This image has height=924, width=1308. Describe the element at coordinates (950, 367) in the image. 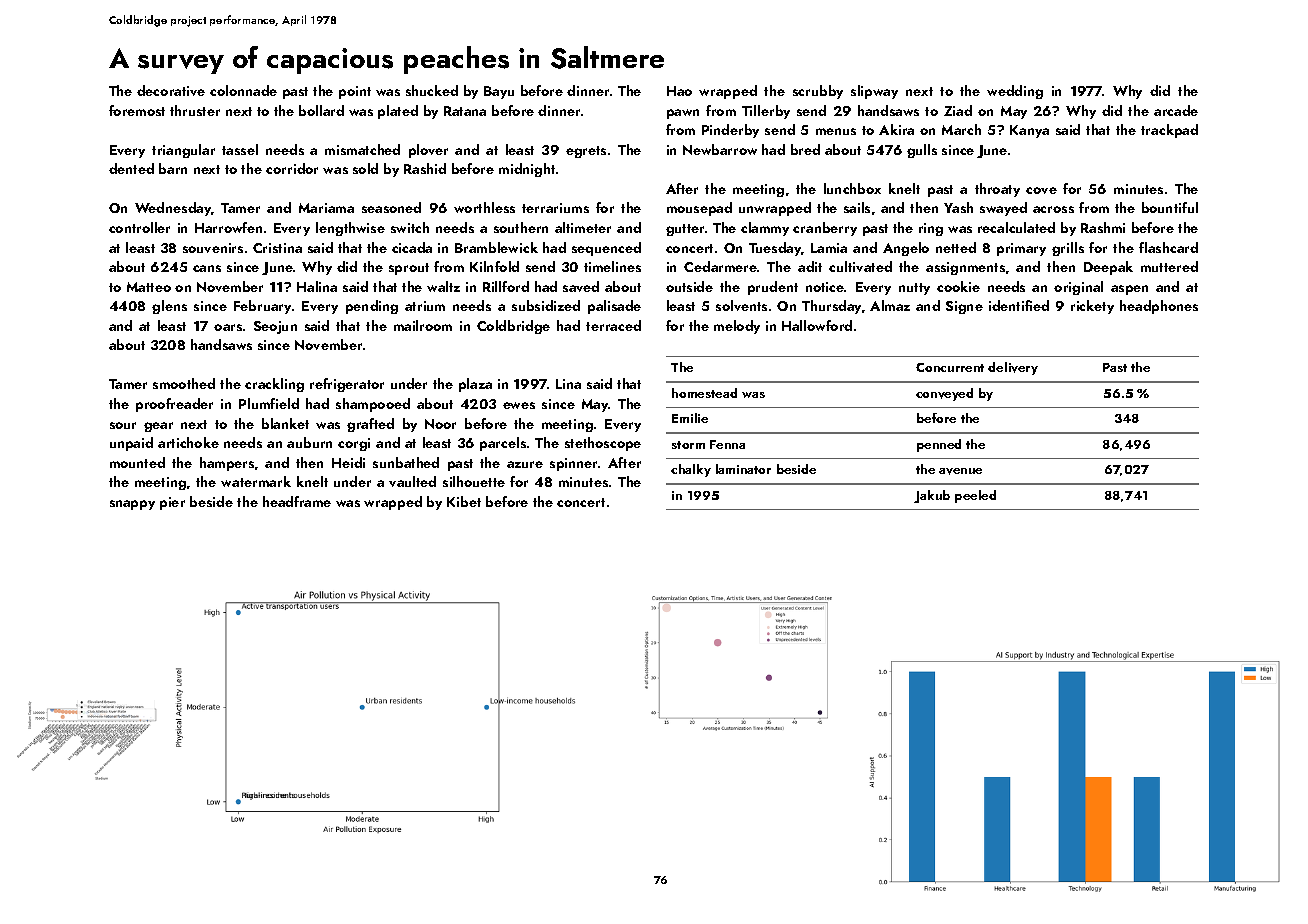

I see `Concurrent` at that location.
